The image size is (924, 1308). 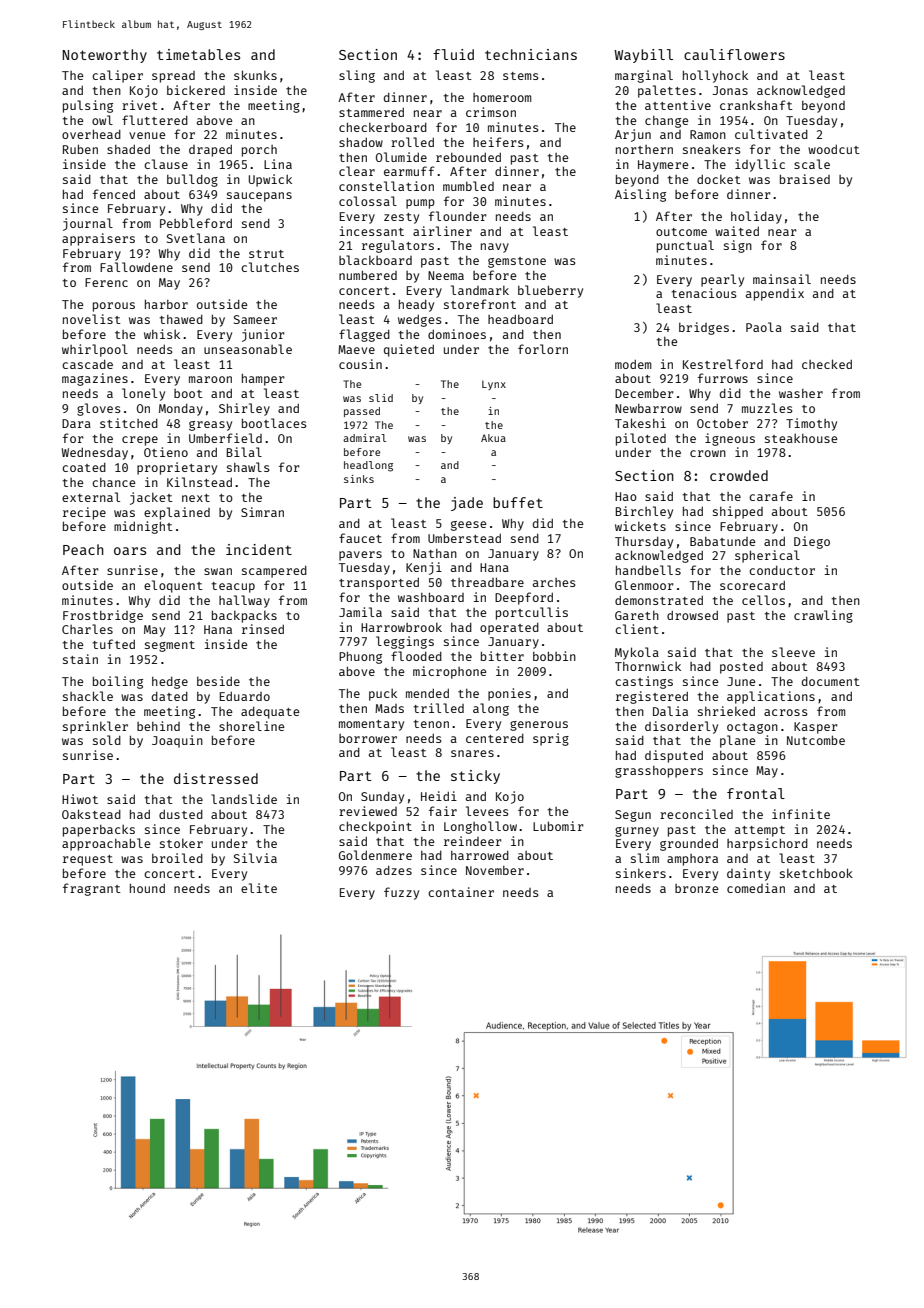 What do you see at coordinates (756, 105) in the document?
I see `crankshaft` at bounding box center [756, 105].
